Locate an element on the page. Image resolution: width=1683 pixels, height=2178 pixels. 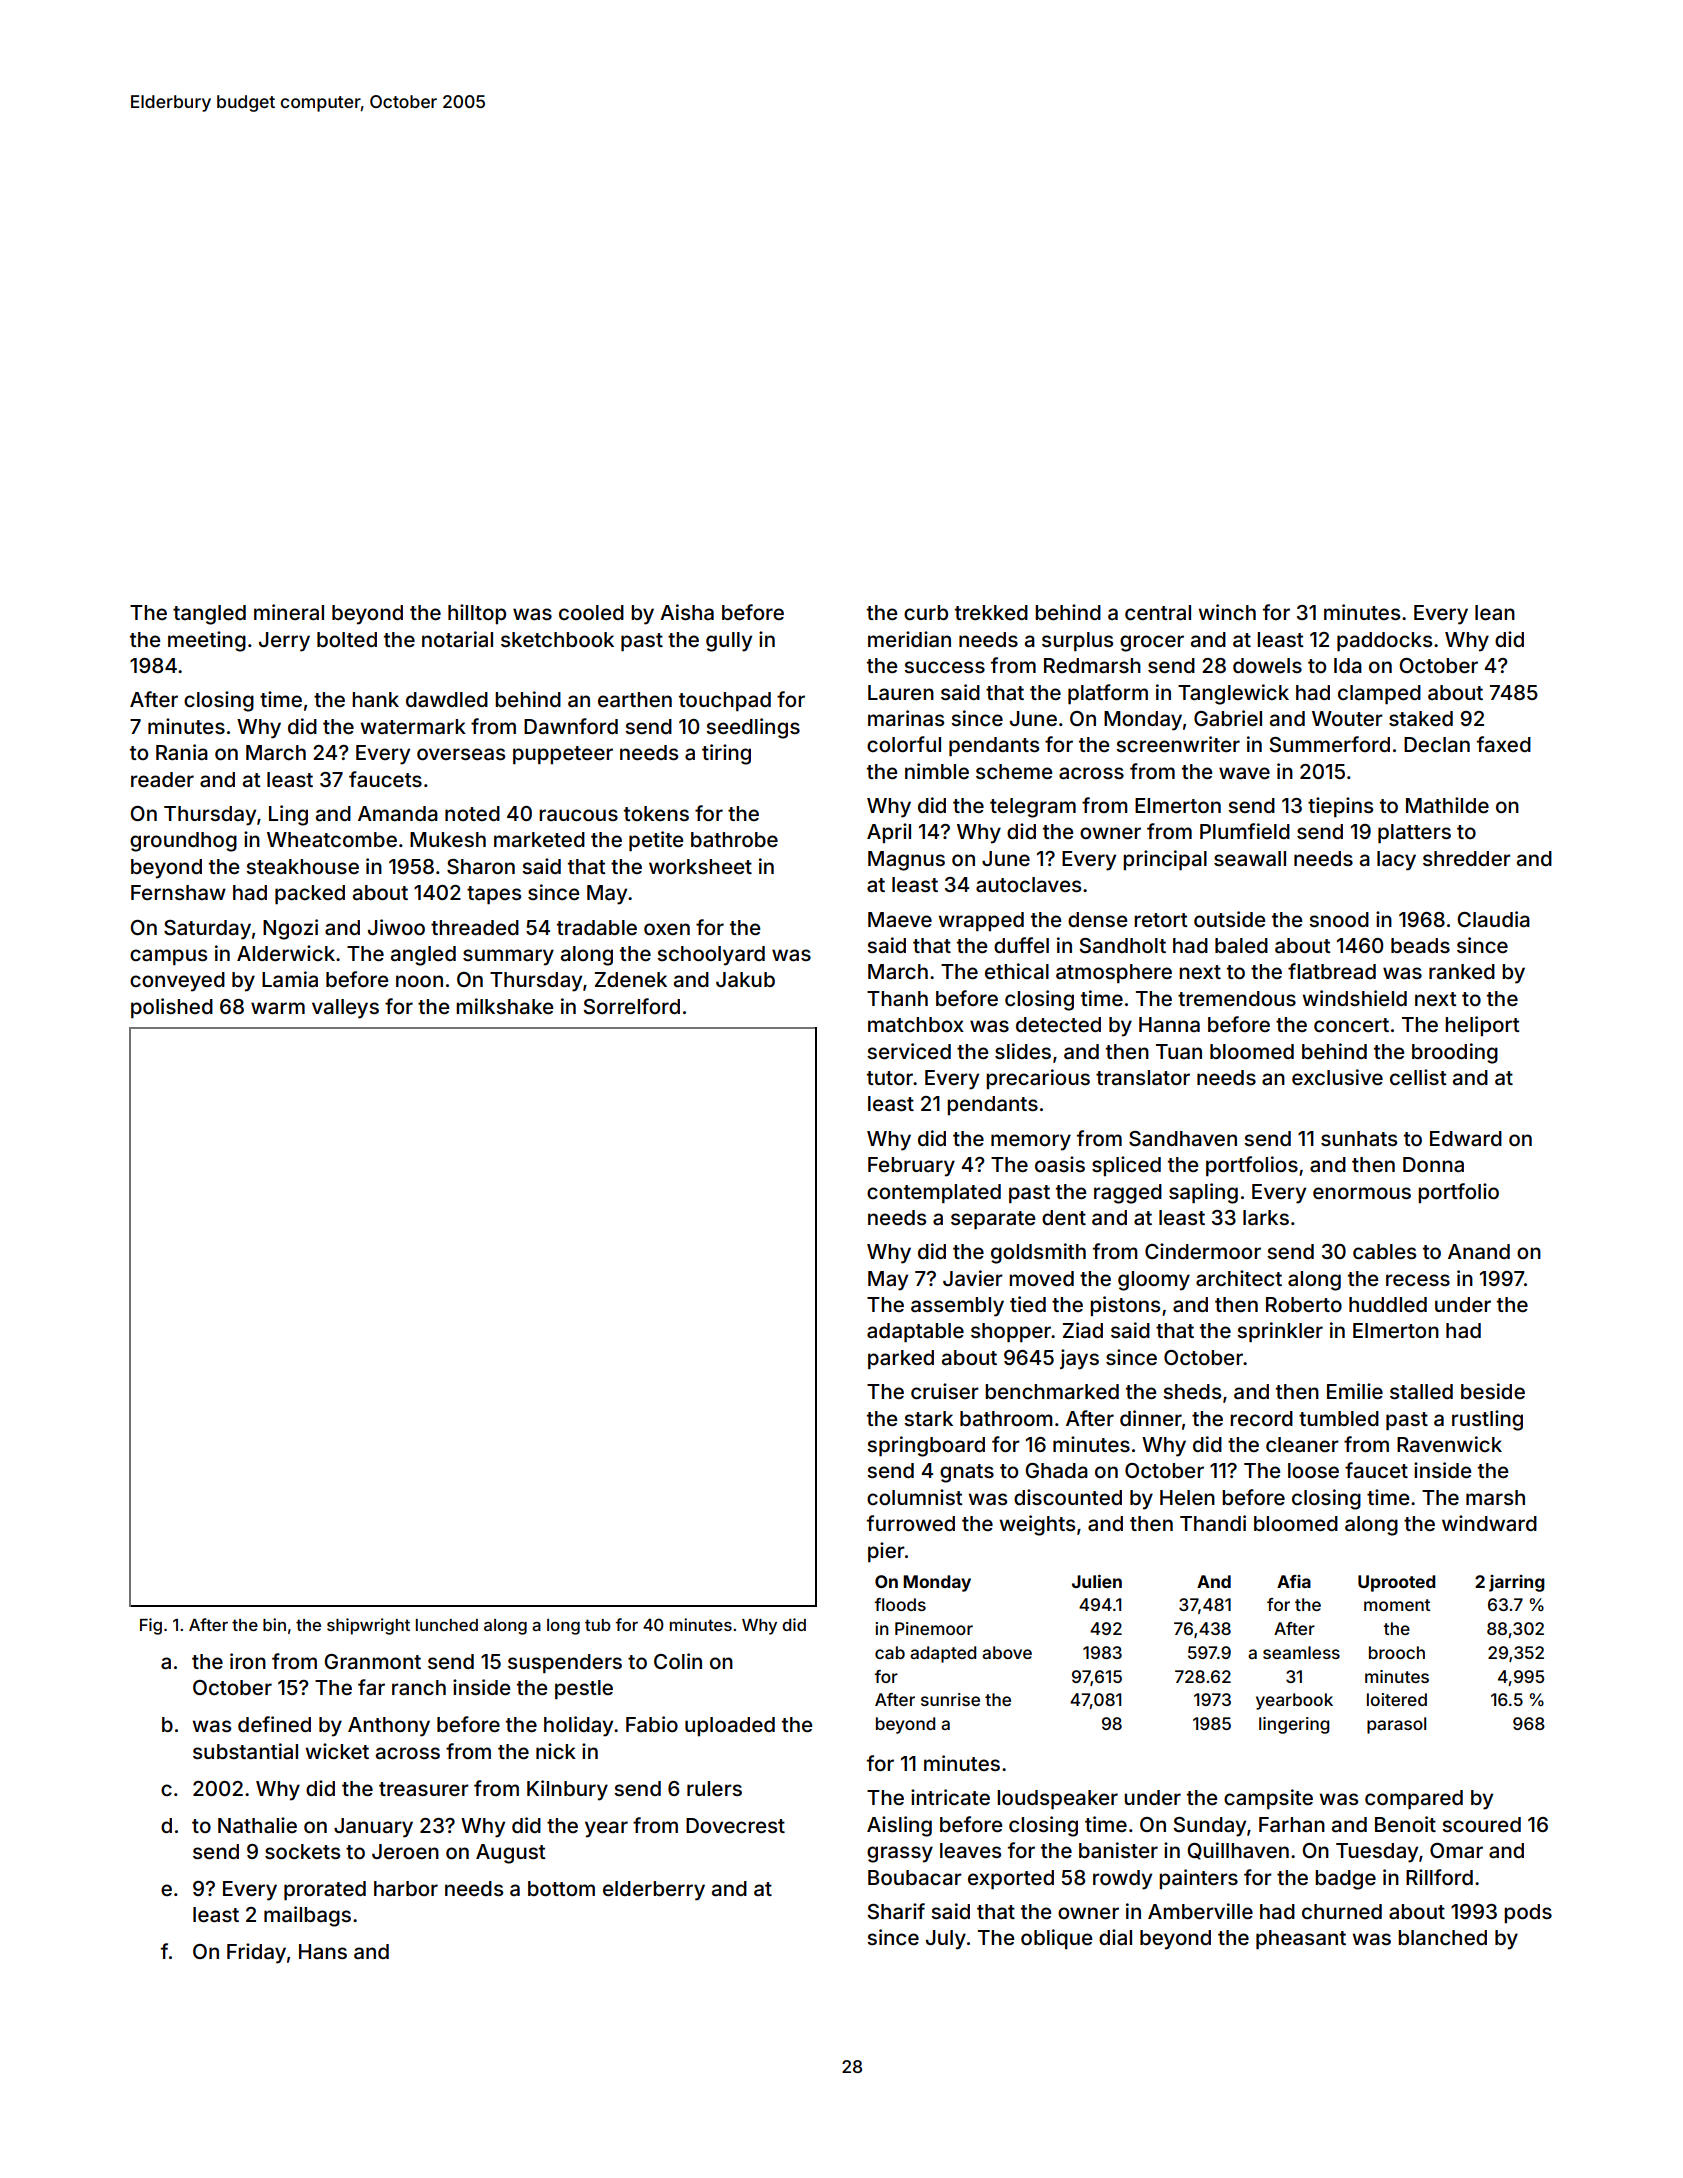
concert is located at coordinates (1351, 1025).
